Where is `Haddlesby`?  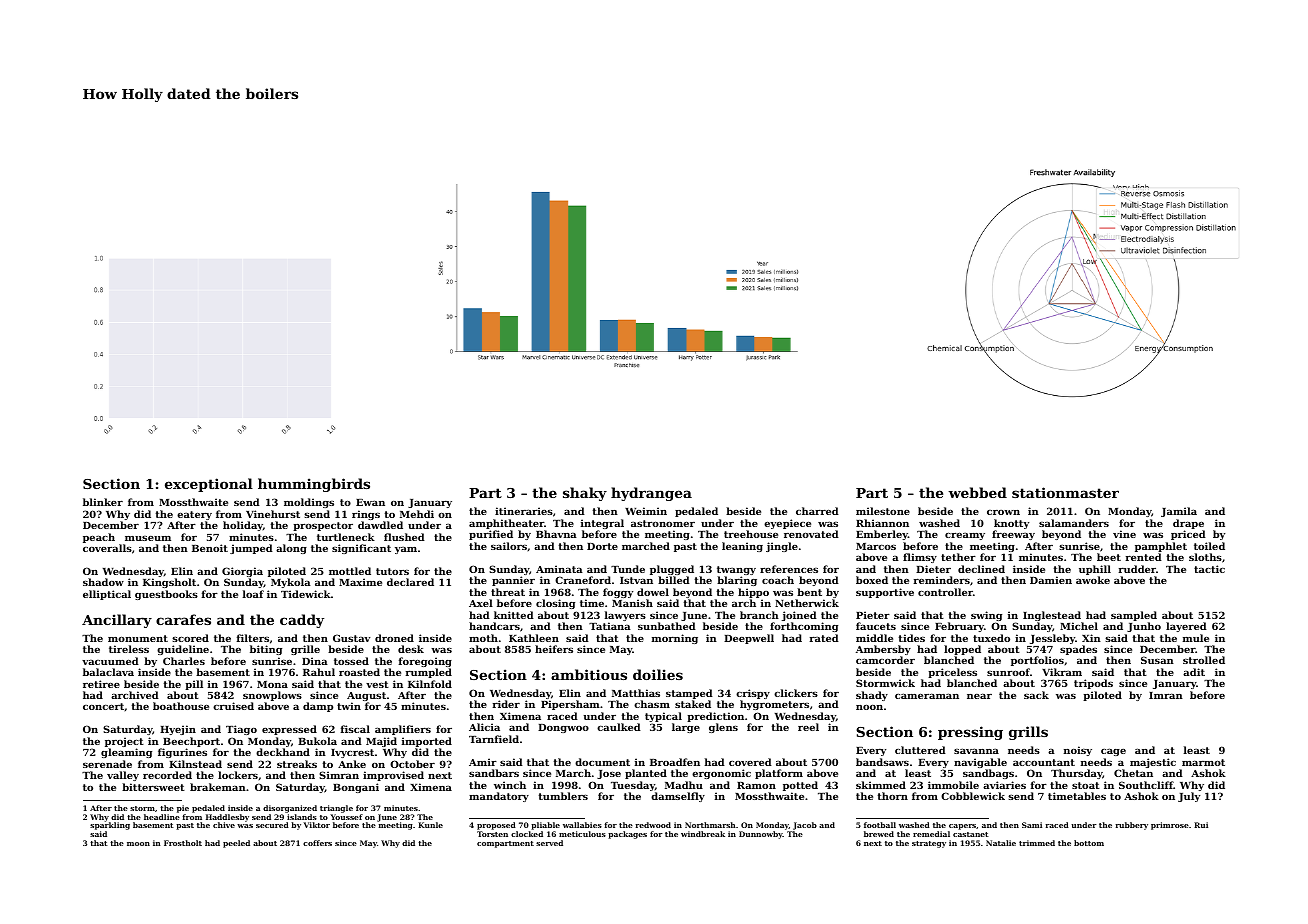
Haddlesby is located at coordinates (227, 818).
